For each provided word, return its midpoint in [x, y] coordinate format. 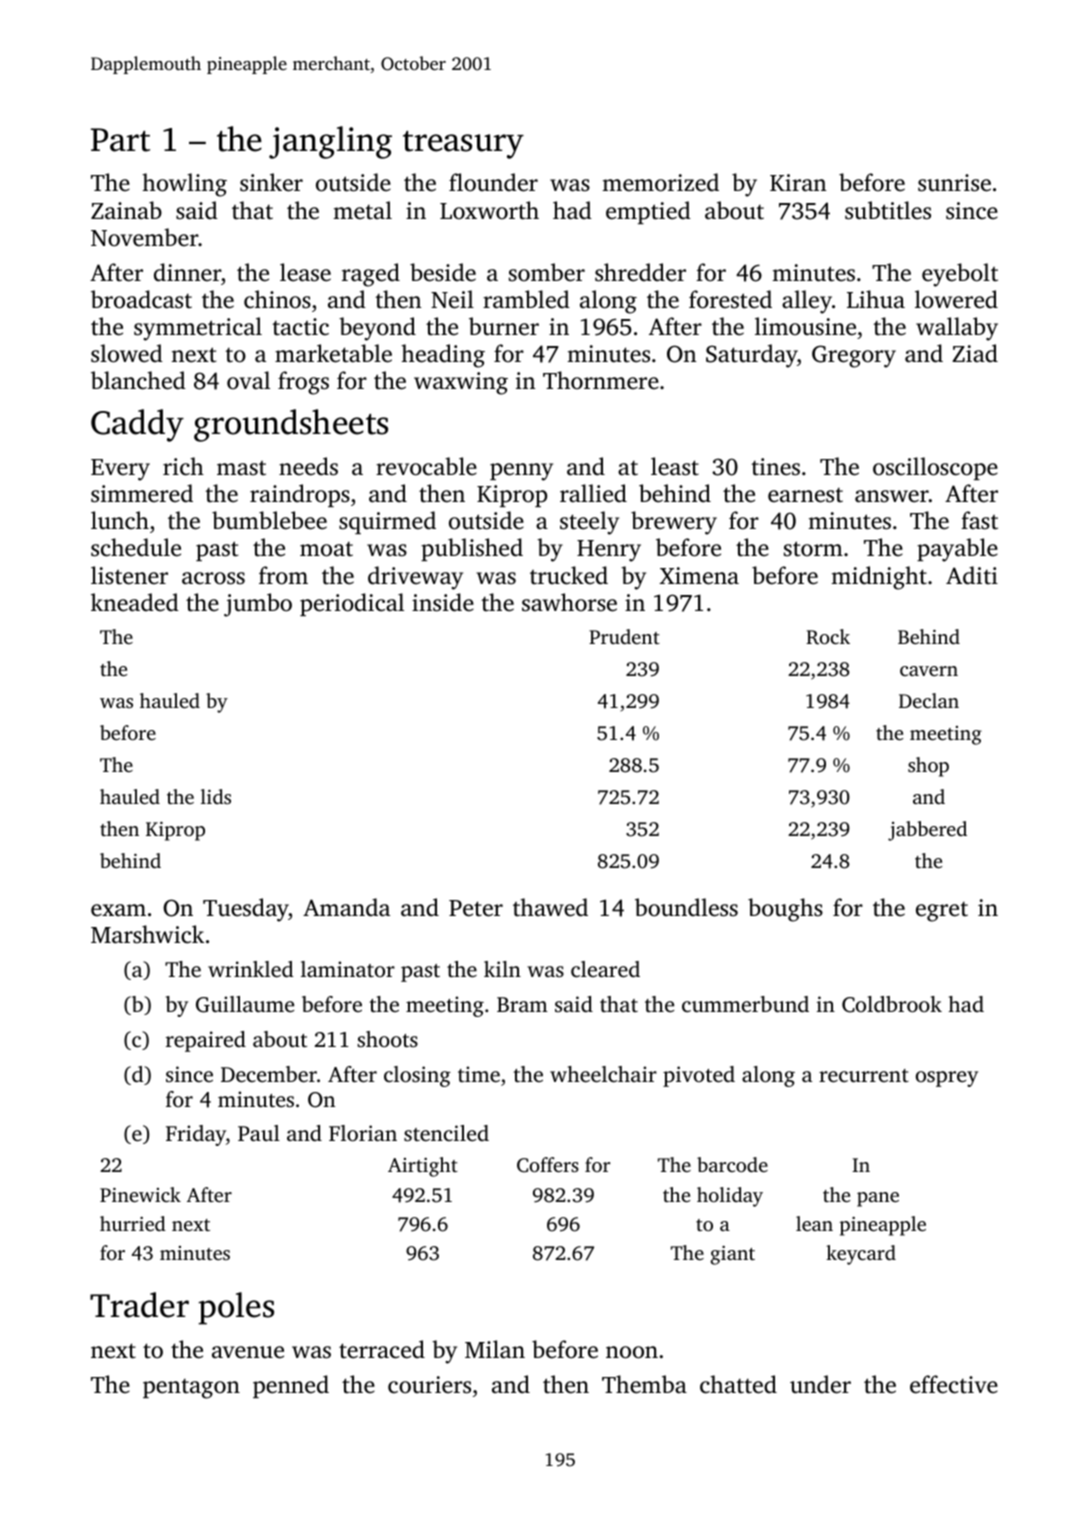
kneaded [135, 602]
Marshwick [147, 934]
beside [443, 272]
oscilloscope [935, 468]
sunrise [954, 183]
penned [291, 1386]
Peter [476, 908]
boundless [686, 907]
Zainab [126, 210]
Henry [609, 551]
